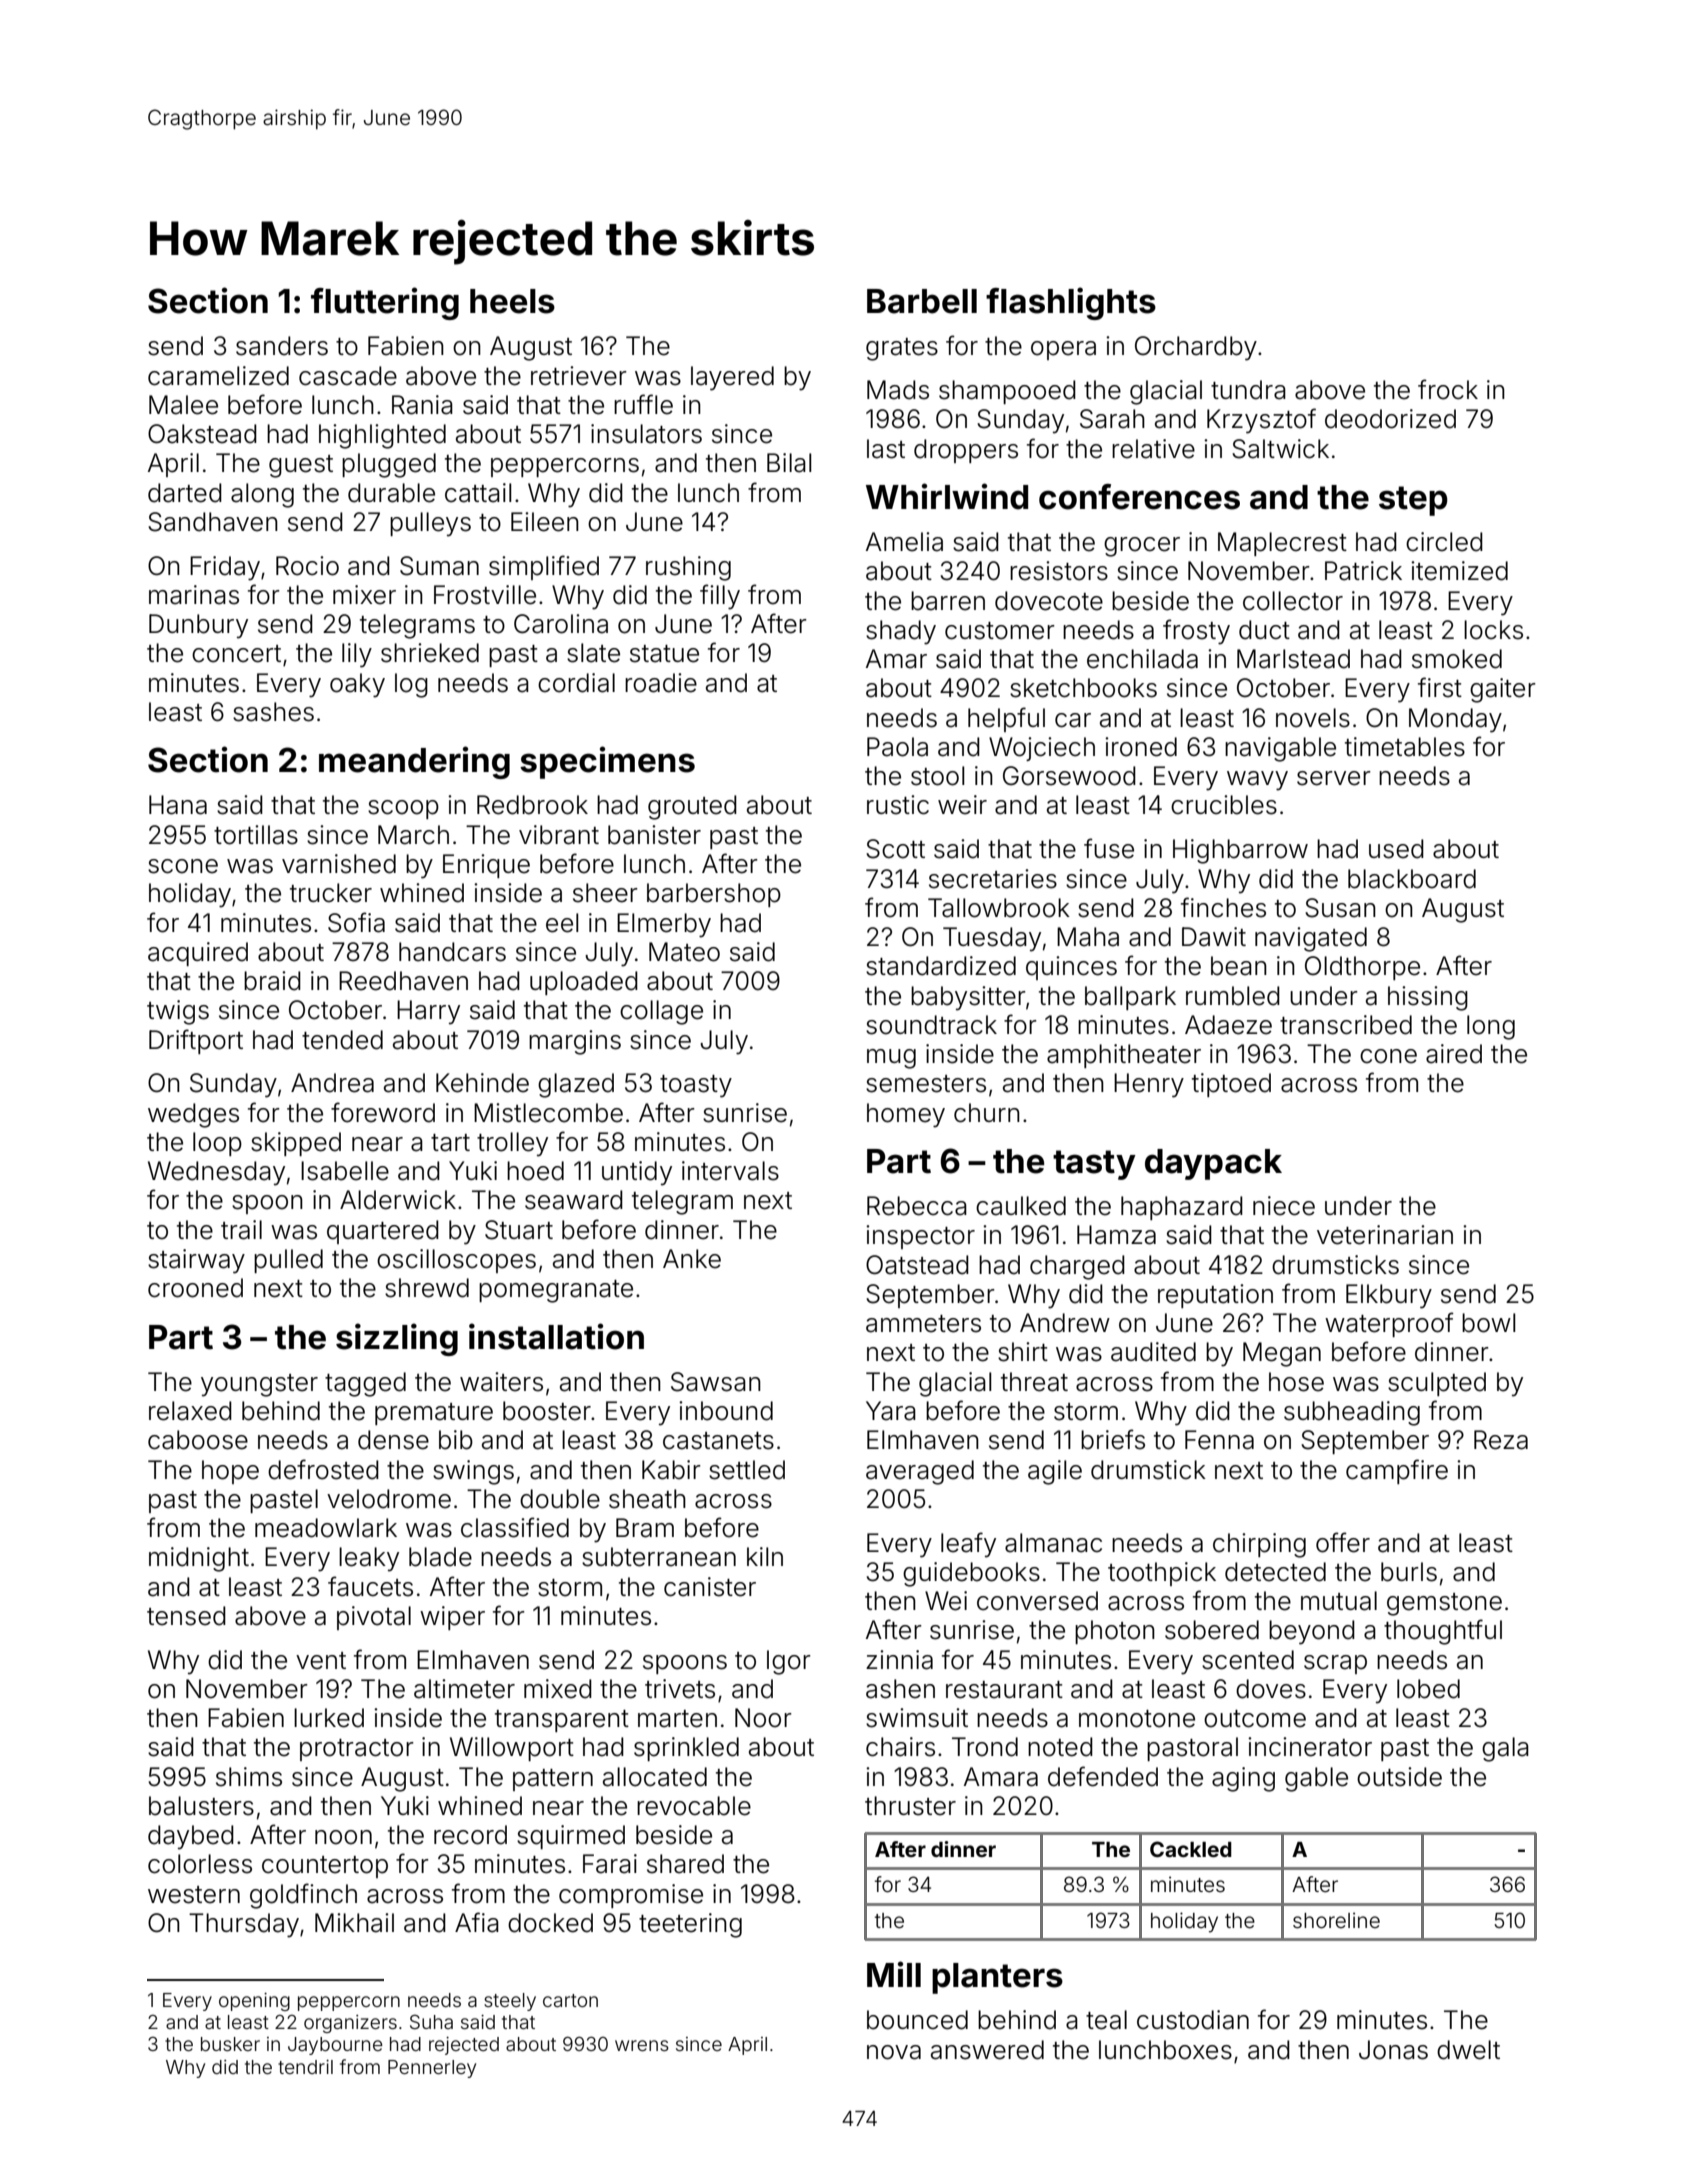 The image size is (1683, 2178). I want to click on restaurant, so click(1004, 1690).
